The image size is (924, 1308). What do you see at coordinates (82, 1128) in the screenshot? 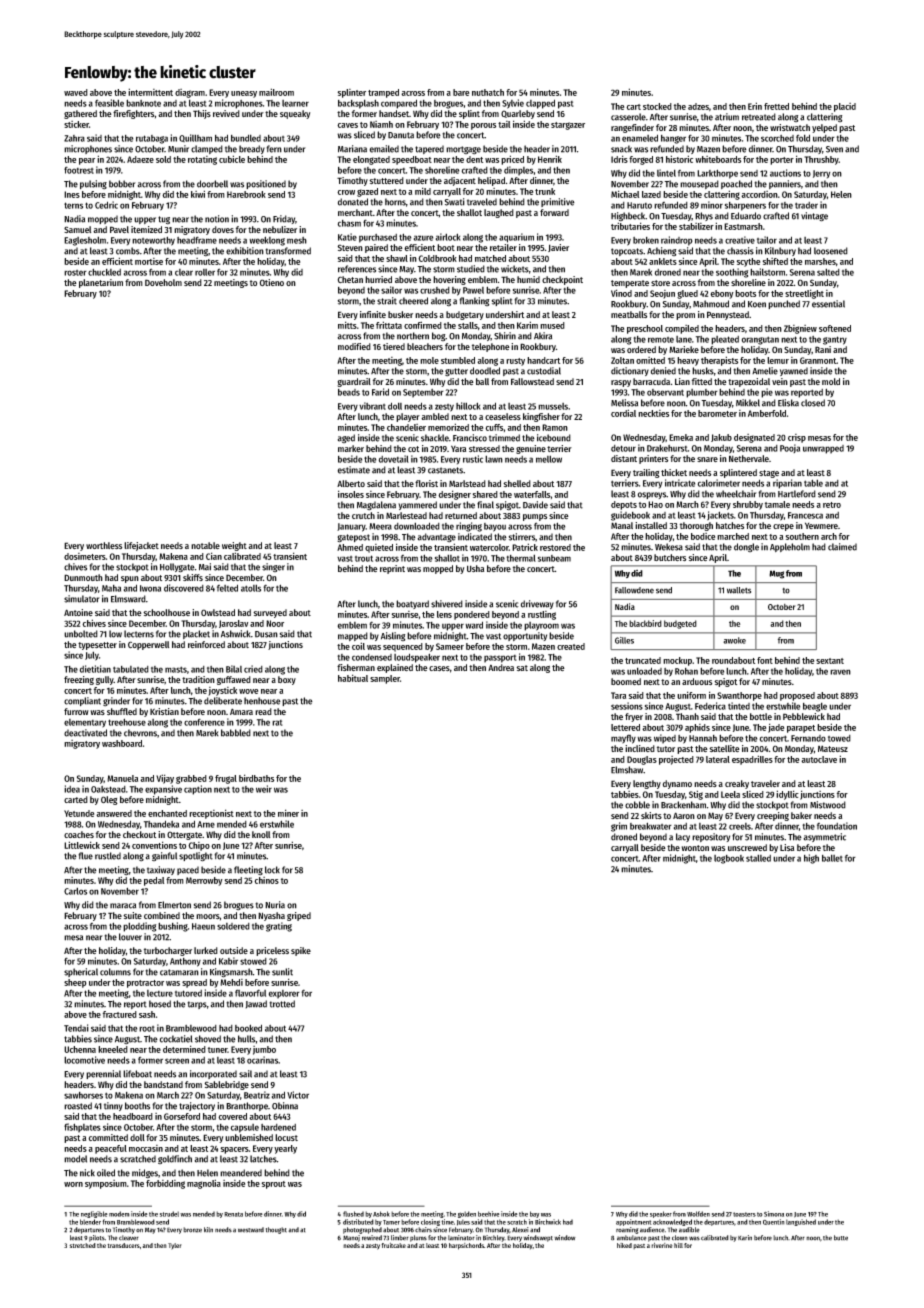
I see `fishplates` at bounding box center [82, 1128].
